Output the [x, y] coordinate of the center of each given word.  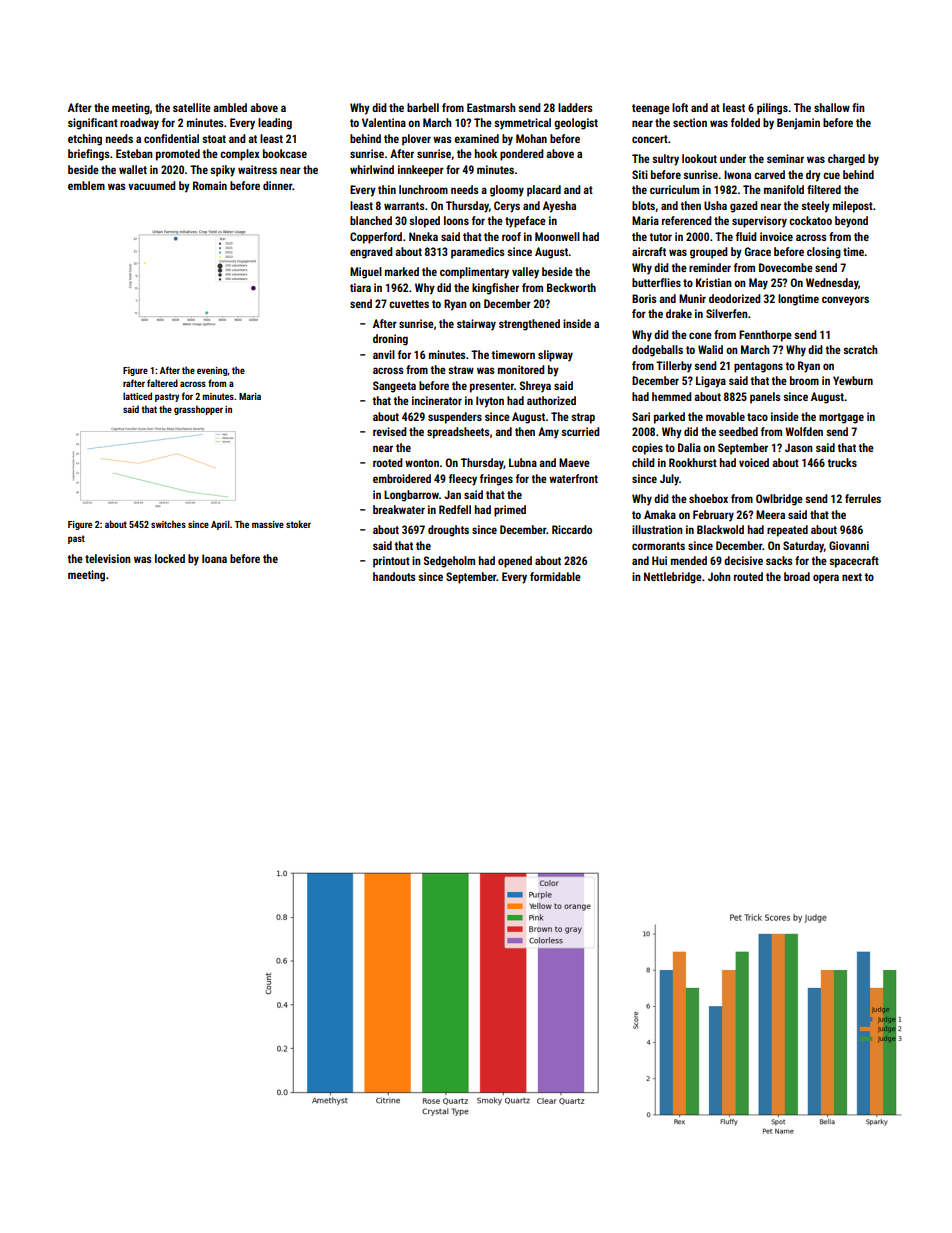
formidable [555, 576]
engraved [371, 253]
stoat [214, 139]
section [690, 122]
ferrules [863, 498]
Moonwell [557, 236]
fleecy [463, 480]
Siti [640, 174]
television [108, 558]
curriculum [674, 189]
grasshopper [198, 410]
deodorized [735, 298]
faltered [162, 383]
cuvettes [409, 304]
